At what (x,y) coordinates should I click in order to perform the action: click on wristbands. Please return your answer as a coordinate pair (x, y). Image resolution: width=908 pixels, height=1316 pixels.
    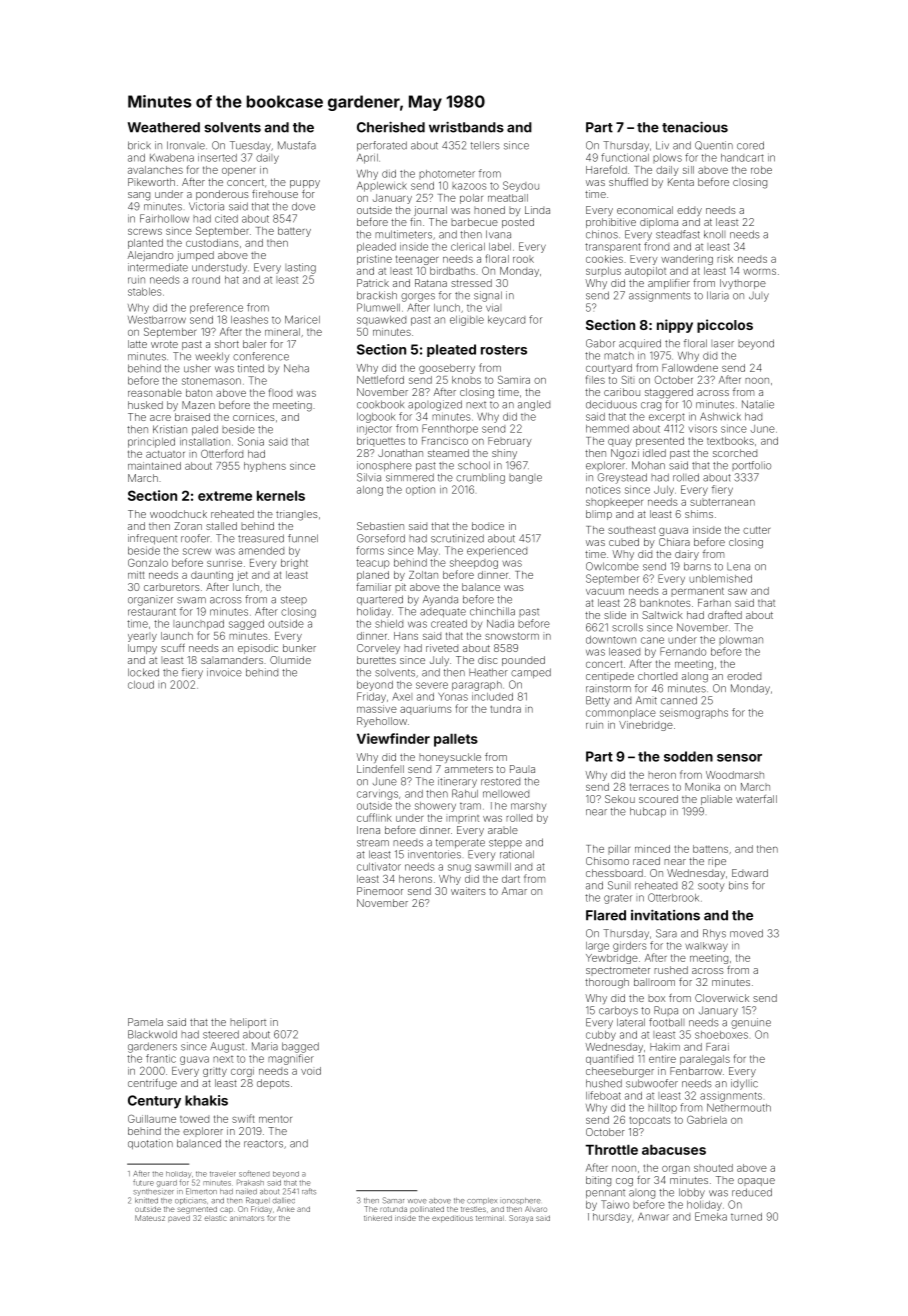
    Looking at the image, I should click on (466, 127).
